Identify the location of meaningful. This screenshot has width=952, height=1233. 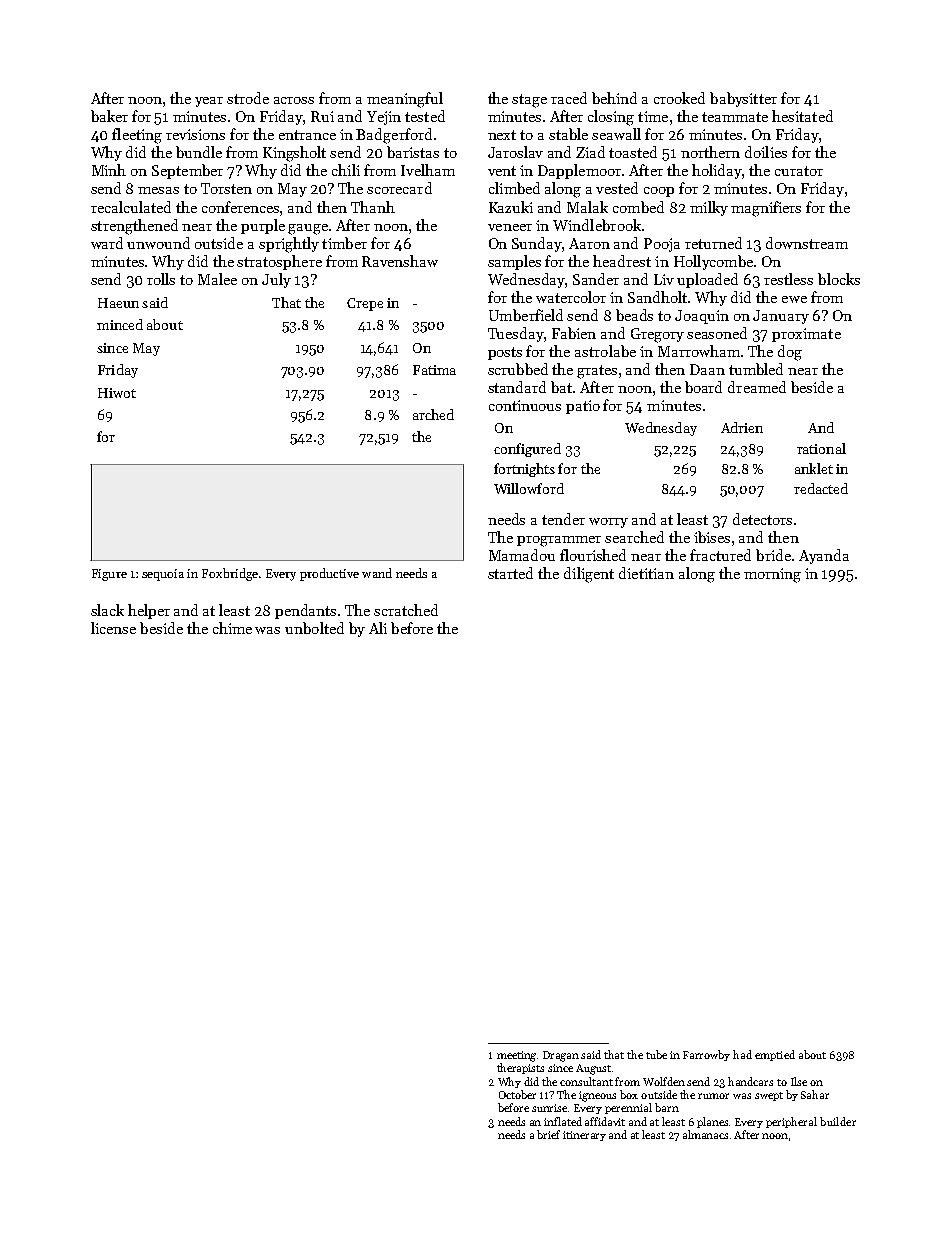
(405, 100).
